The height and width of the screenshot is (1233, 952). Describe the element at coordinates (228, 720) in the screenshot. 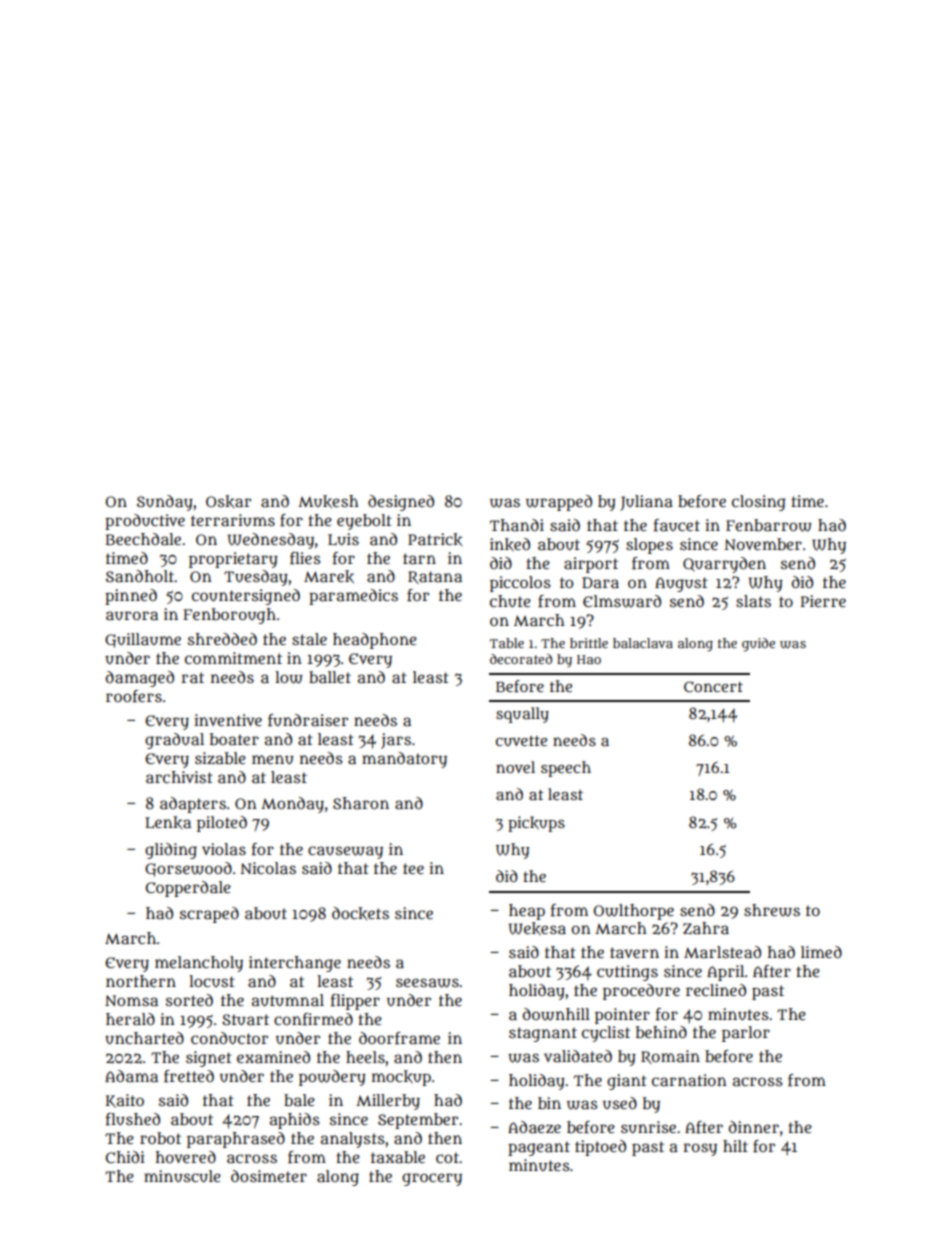

I see `inventive` at that location.
